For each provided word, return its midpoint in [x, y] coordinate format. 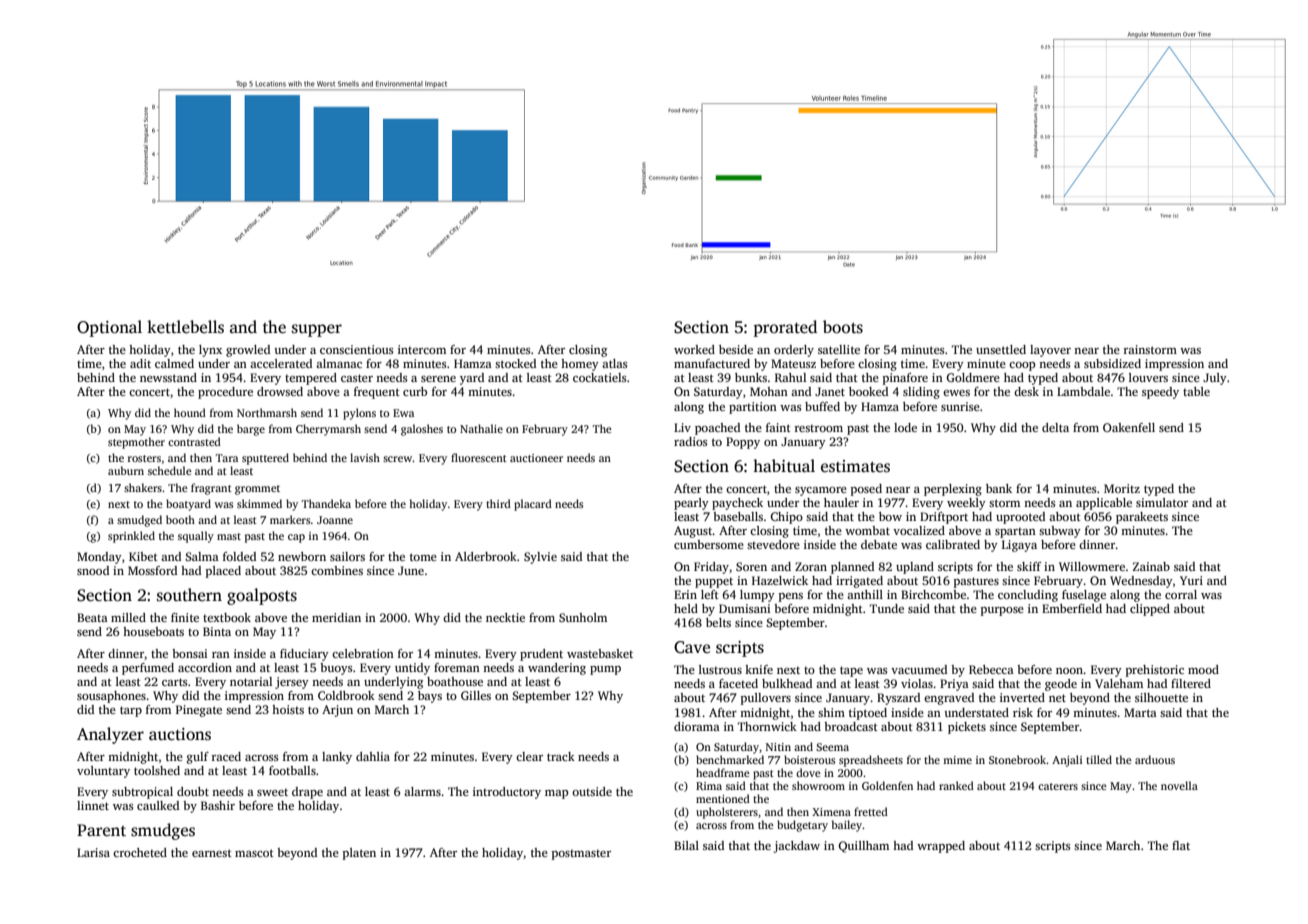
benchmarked [730, 759]
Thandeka [326, 503]
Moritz [1122, 488]
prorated [785, 328]
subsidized [1112, 363]
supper [317, 330]
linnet [93, 805]
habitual [784, 465]
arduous [1155, 759]
